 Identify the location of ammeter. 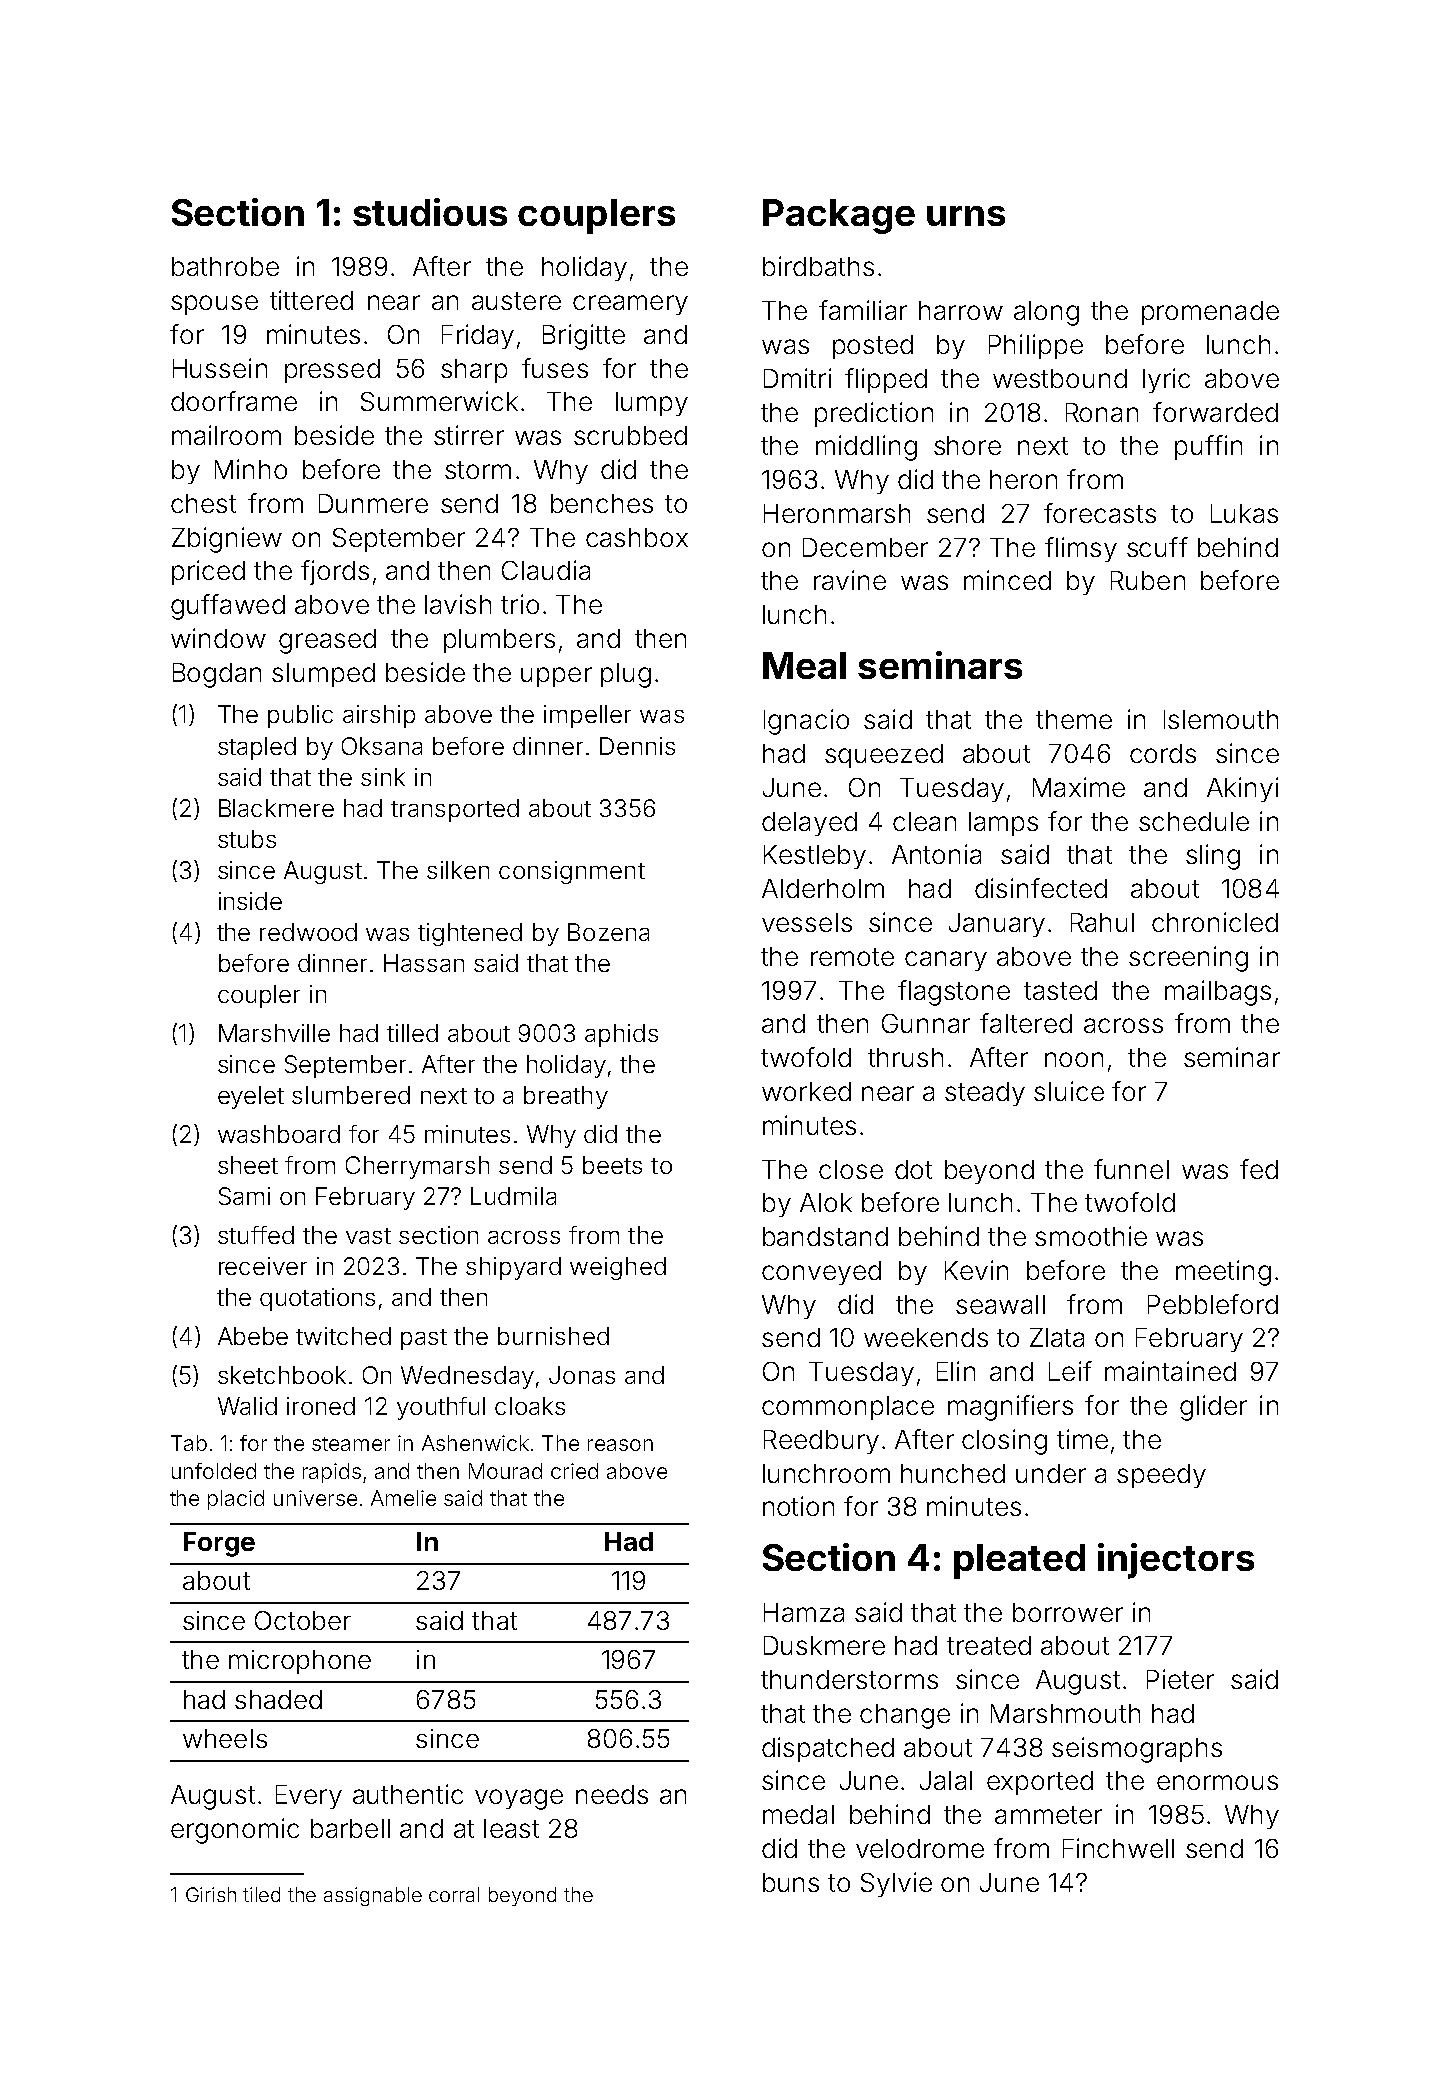
(1048, 1815).
